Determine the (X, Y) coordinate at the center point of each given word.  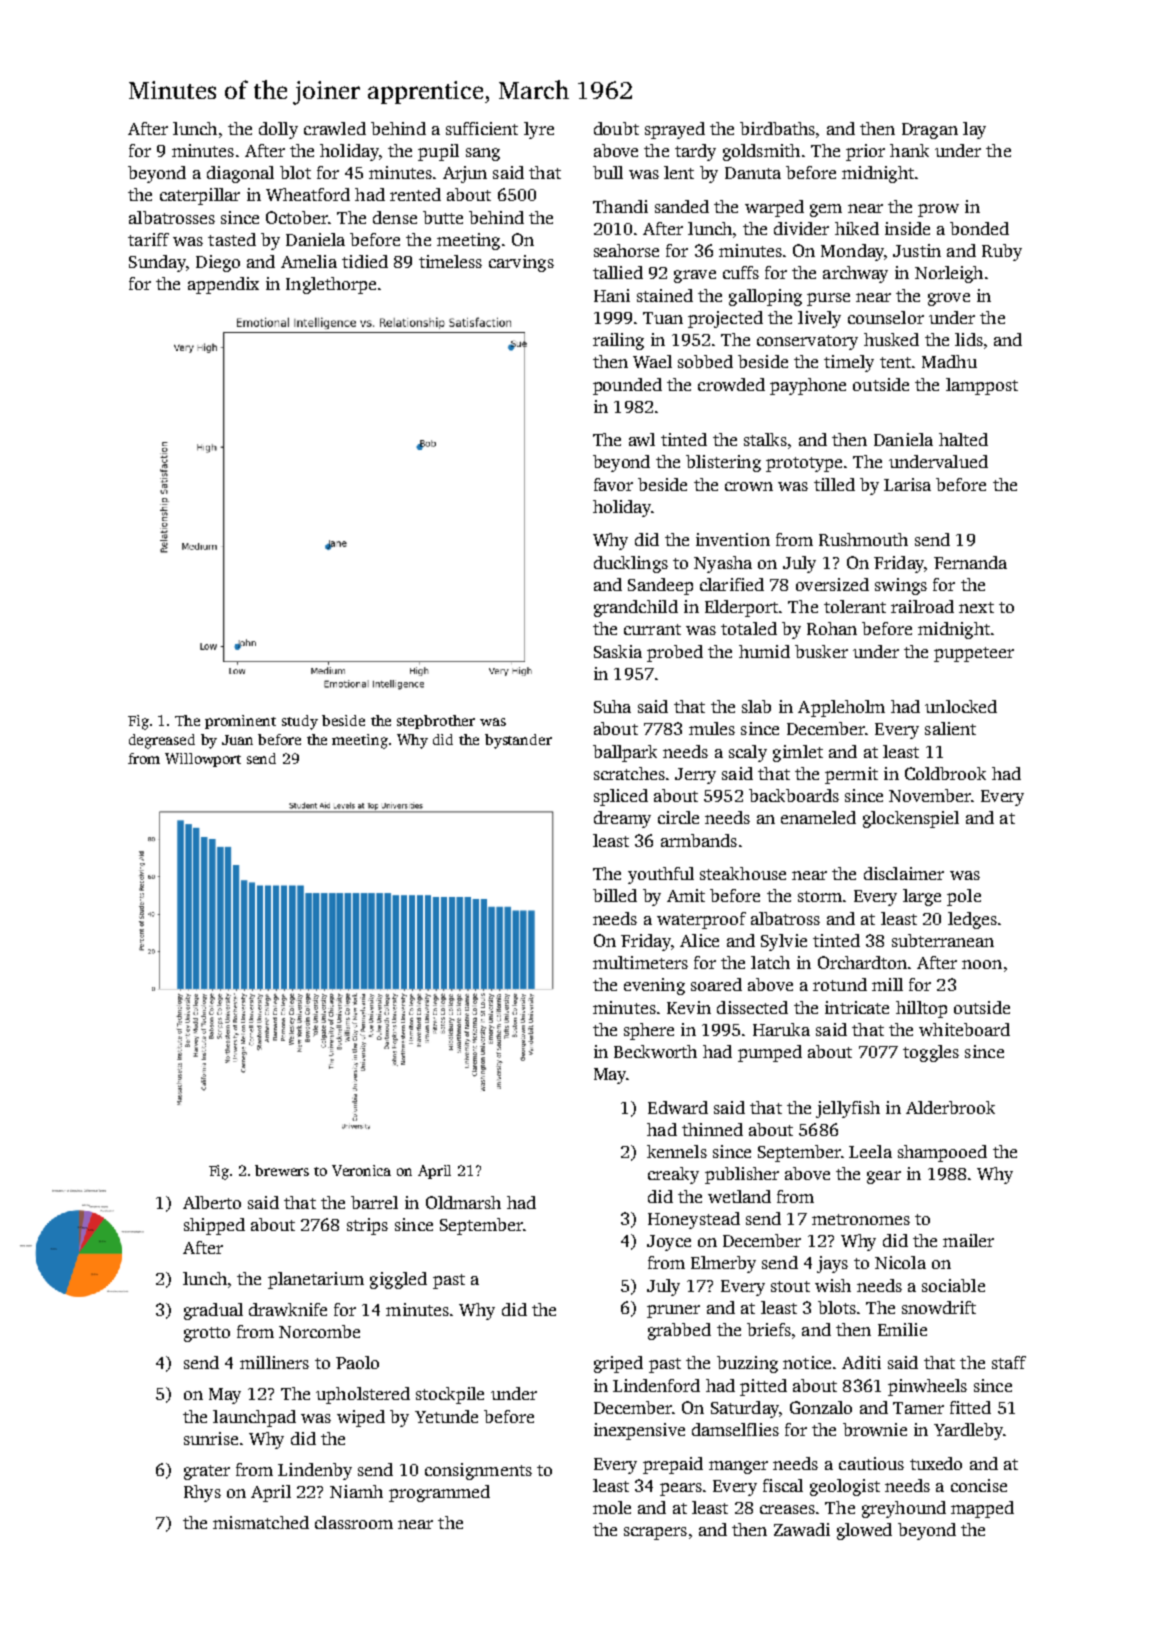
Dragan (930, 131)
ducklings (631, 564)
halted (963, 439)
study (300, 722)
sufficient (482, 128)
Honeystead (694, 1220)
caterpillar (200, 196)
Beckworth (655, 1051)
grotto (207, 1334)
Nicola (900, 1262)
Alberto (212, 1202)
